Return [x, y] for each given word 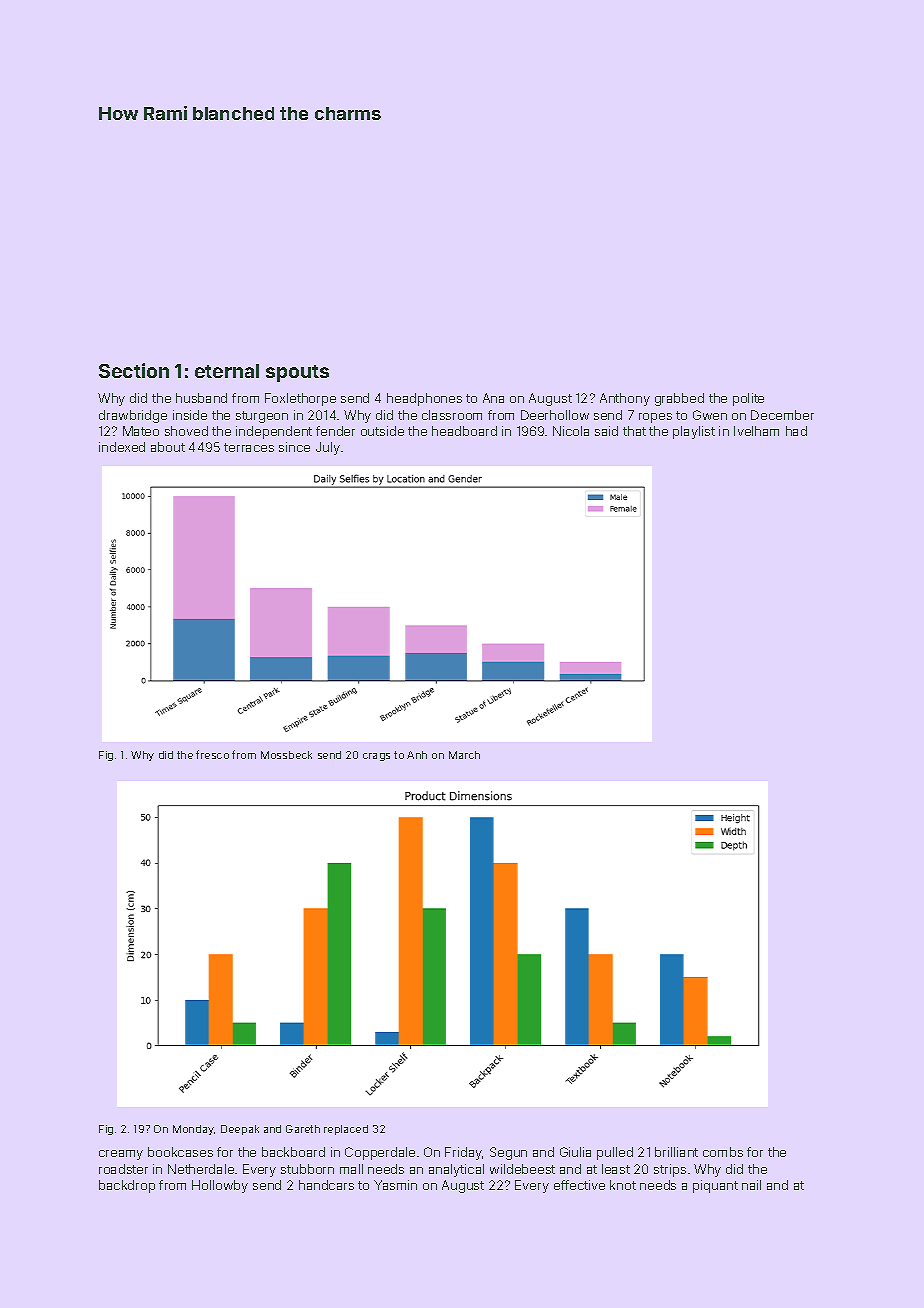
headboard [464, 431]
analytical [456, 1170]
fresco [212, 754]
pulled [615, 1153]
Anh [417, 755]
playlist [694, 432]
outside [382, 431]
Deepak [240, 1130]
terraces [249, 447]
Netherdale [201, 1169]
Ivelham [756, 431]
